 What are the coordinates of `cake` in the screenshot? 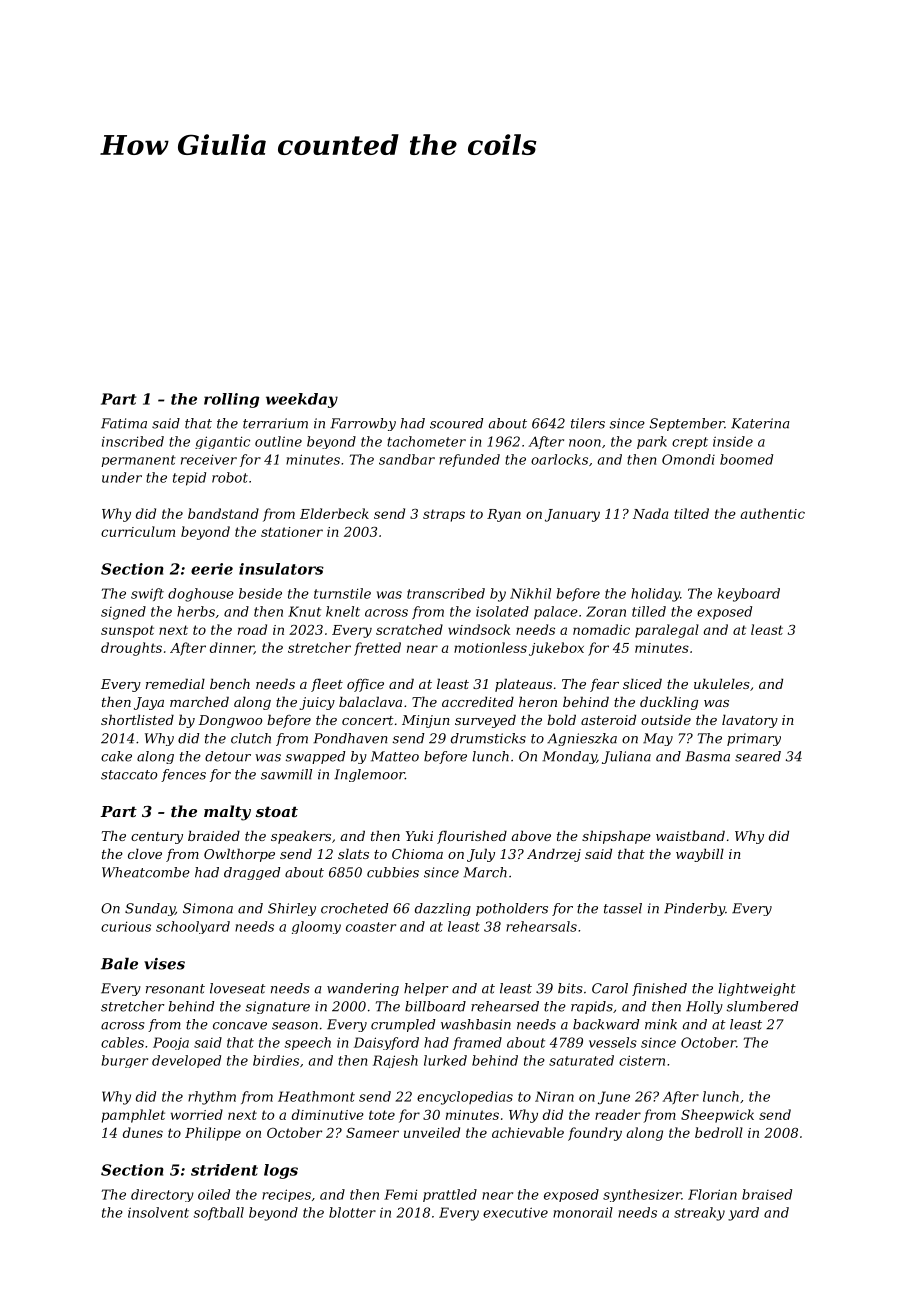 It's located at (116, 756).
